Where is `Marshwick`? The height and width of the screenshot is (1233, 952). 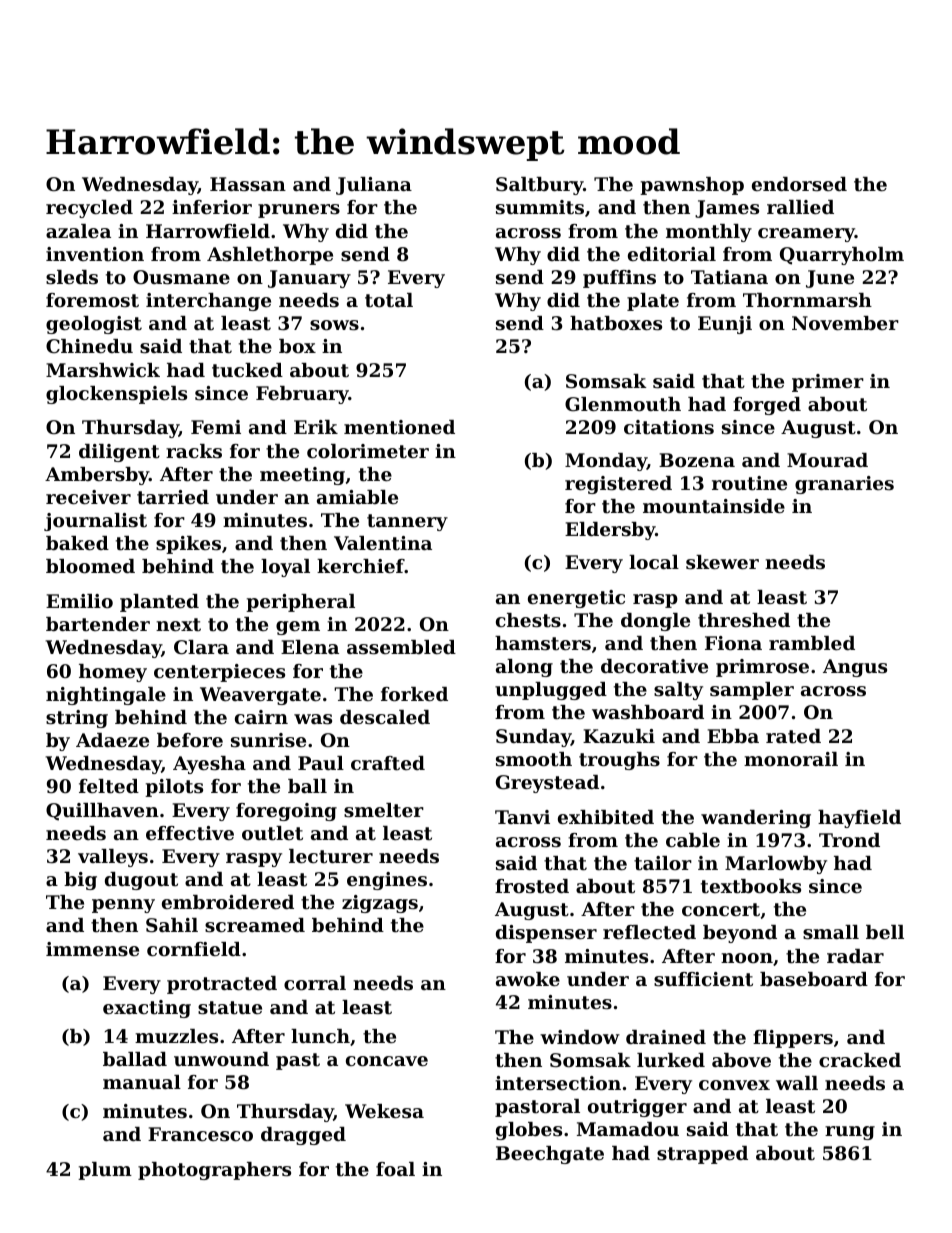 Marshwick is located at coordinates (103, 370).
